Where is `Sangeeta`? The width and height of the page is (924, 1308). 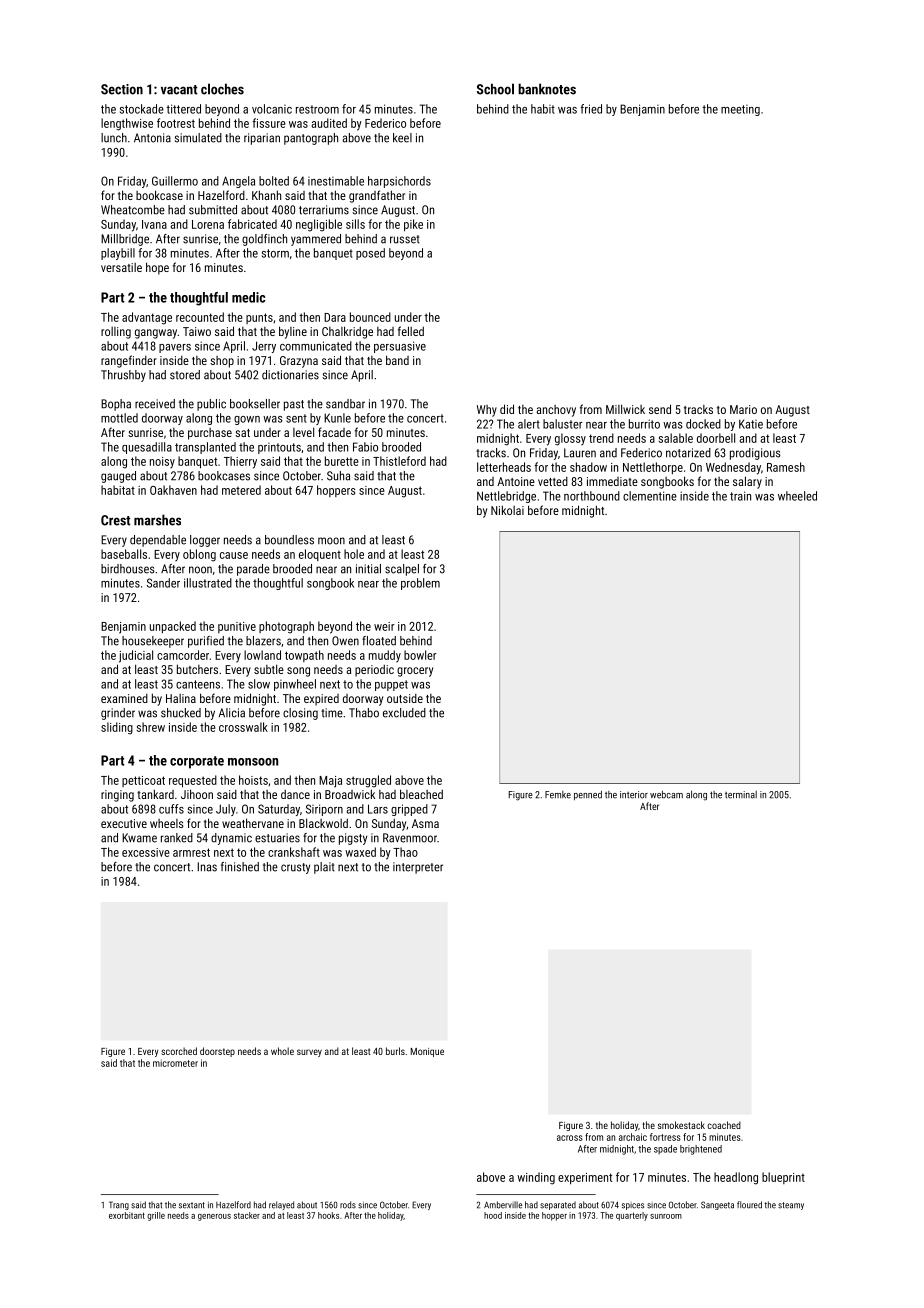
Sangeeta is located at coordinates (717, 1205).
